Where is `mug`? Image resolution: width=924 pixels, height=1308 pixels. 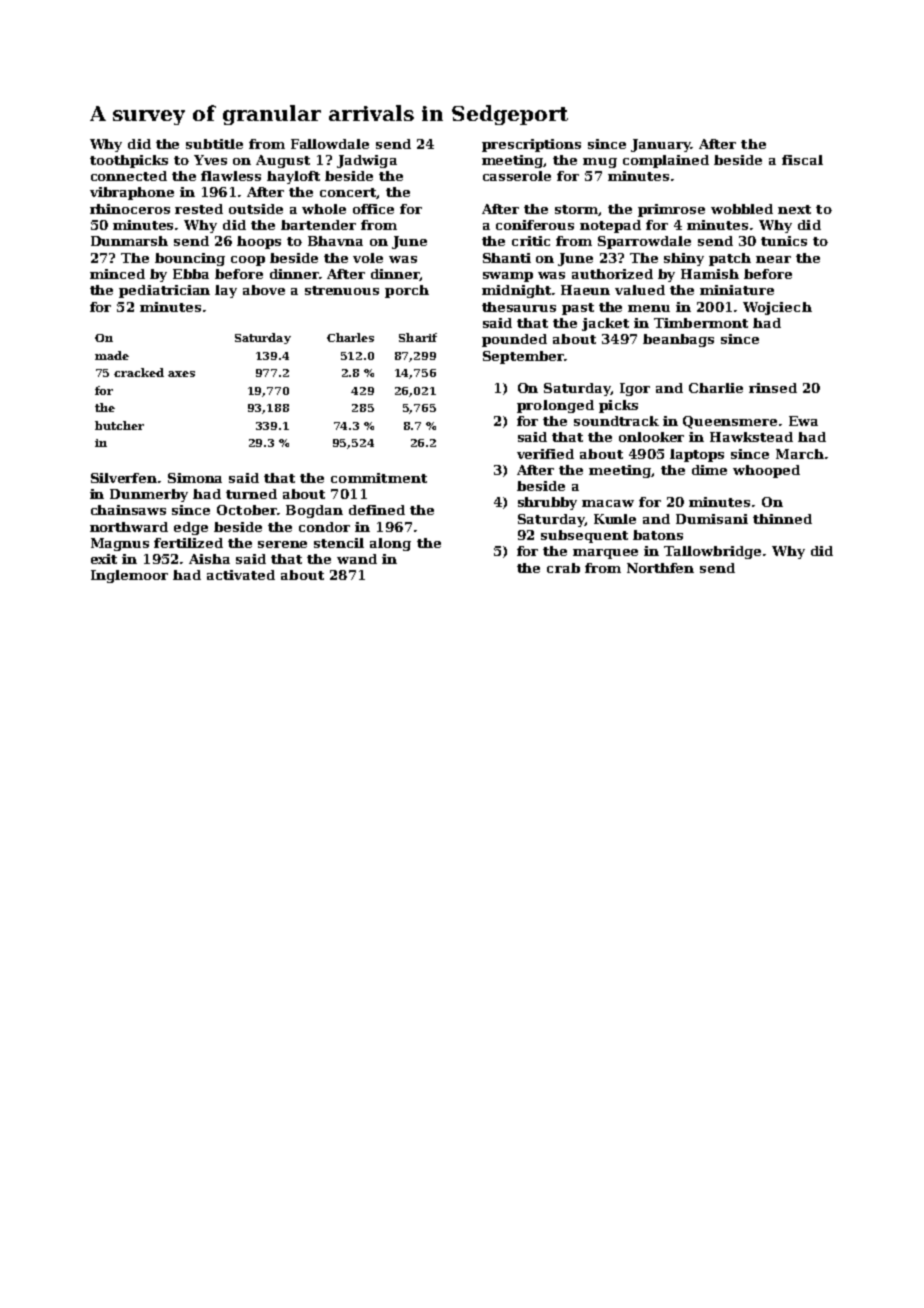
mug is located at coordinates (600, 163).
